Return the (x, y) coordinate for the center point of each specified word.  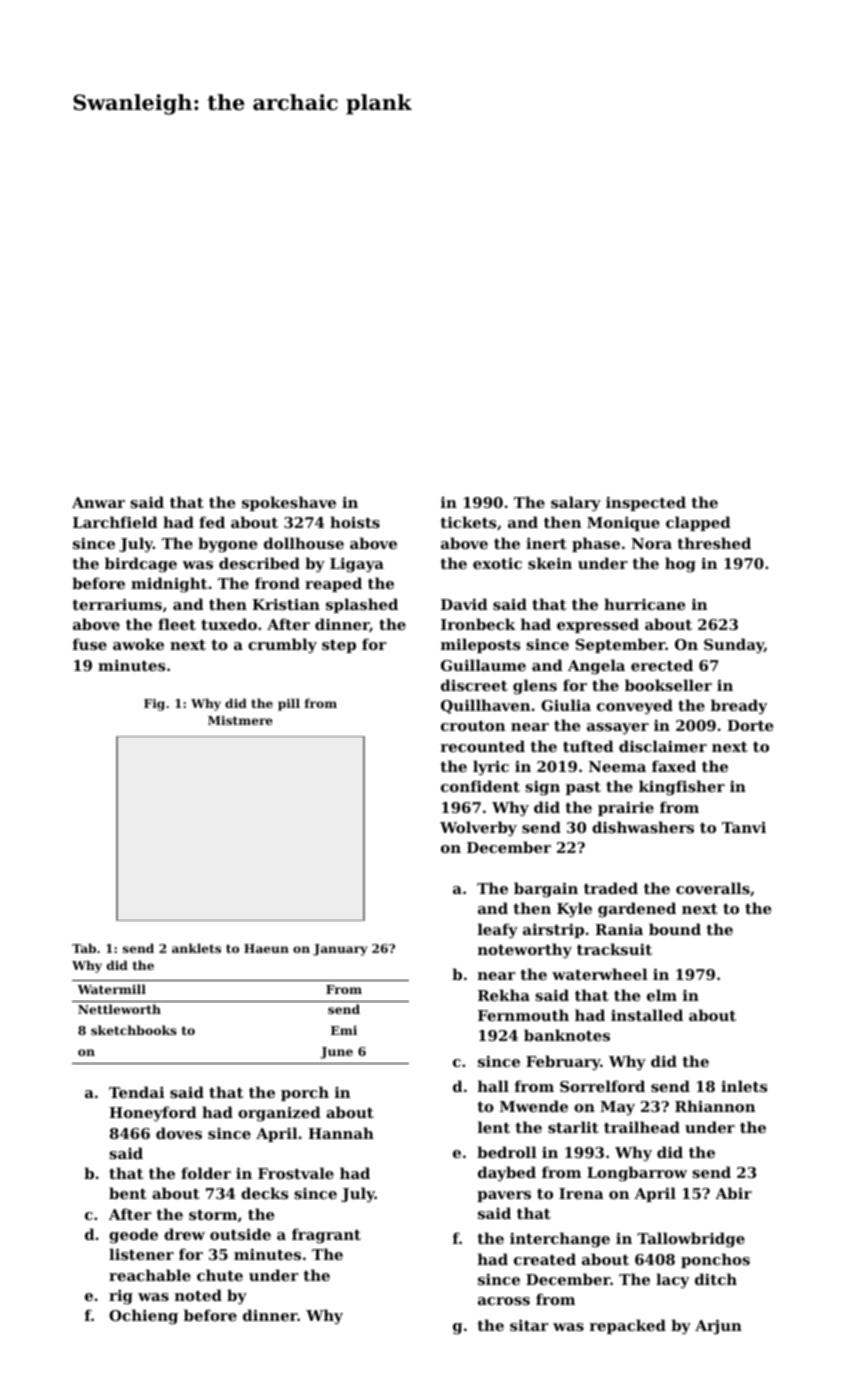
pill (289, 704)
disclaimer (663, 746)
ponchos (715, 1260)
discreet (474, 685)
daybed (507, 1174)
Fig (154, 705)
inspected (646, 503)
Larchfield (115, 522)
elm (662, 995)
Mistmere (240, 720)
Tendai (137, 1092)
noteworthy (525, 951)
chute (220, 1275)
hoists (355, 522)
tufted (588, 746)
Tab (84, 948)
